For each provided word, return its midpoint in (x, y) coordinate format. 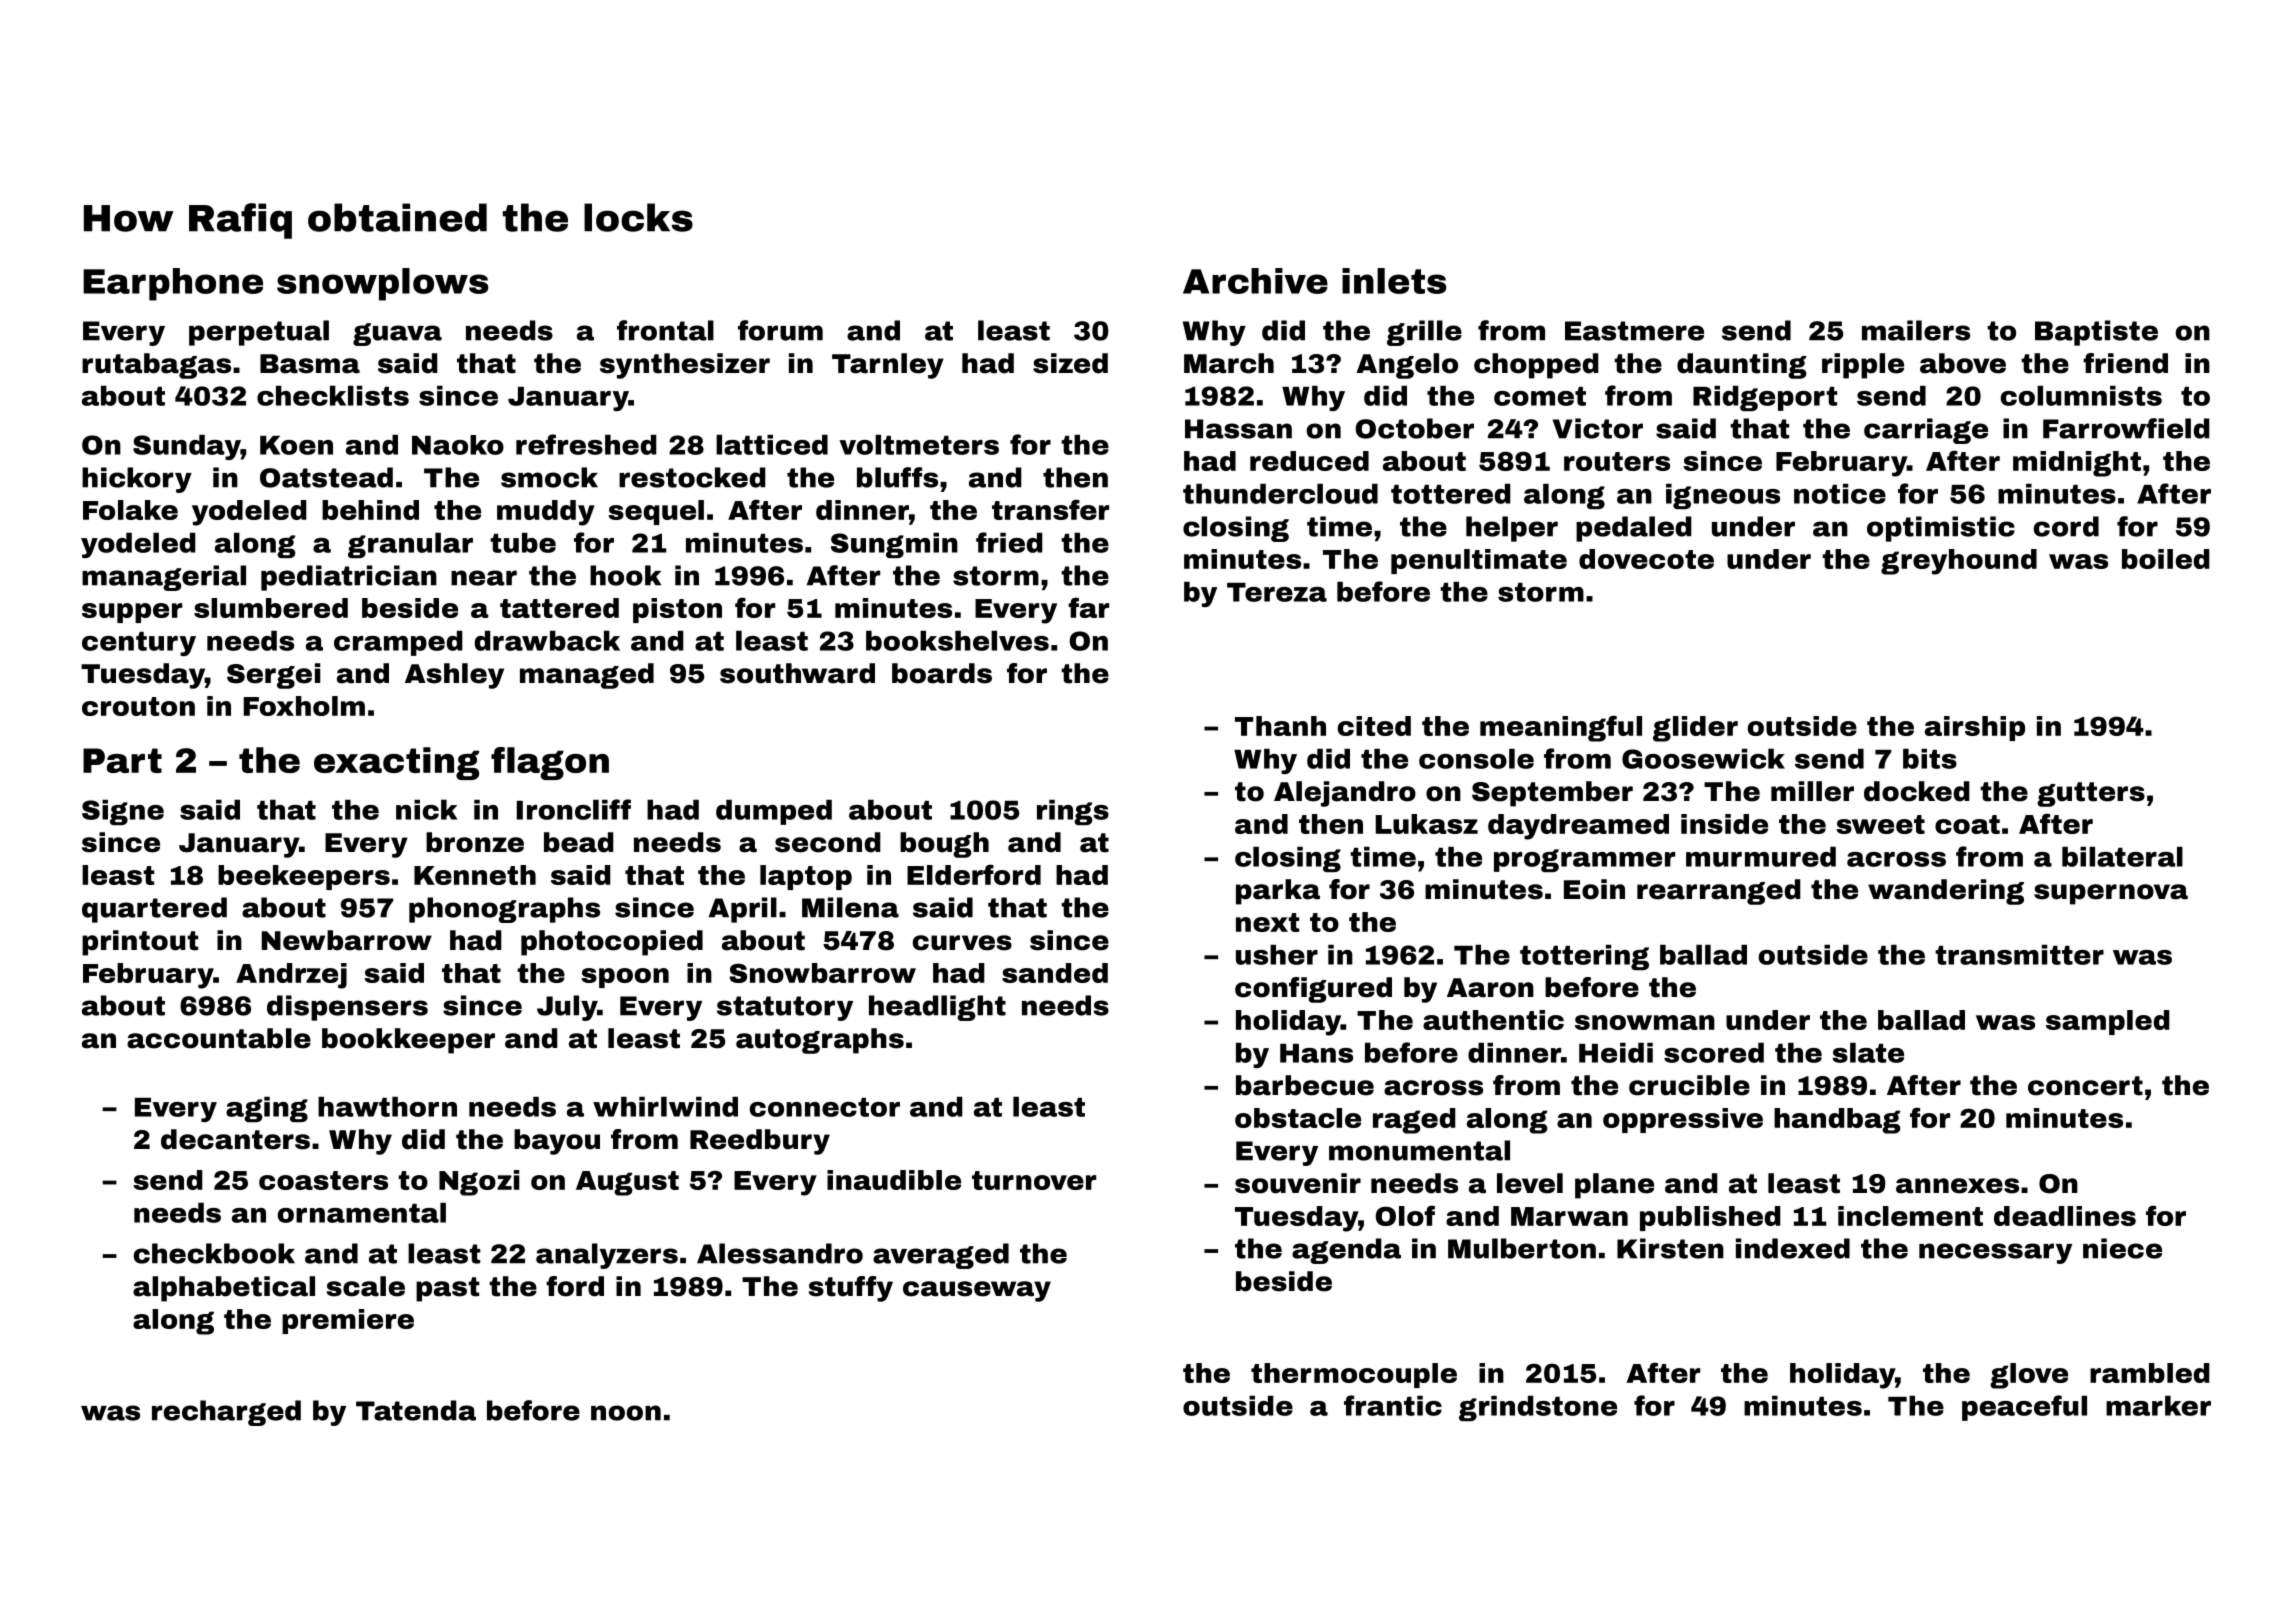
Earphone (173, 284)
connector (825, 1107)
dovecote (1646, 559)
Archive (1255, 281)
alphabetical (224, 1289)
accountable (219, 1038)
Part (122, 760)
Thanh (1280, 726)
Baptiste (2096, 333)
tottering (1584, 957)
